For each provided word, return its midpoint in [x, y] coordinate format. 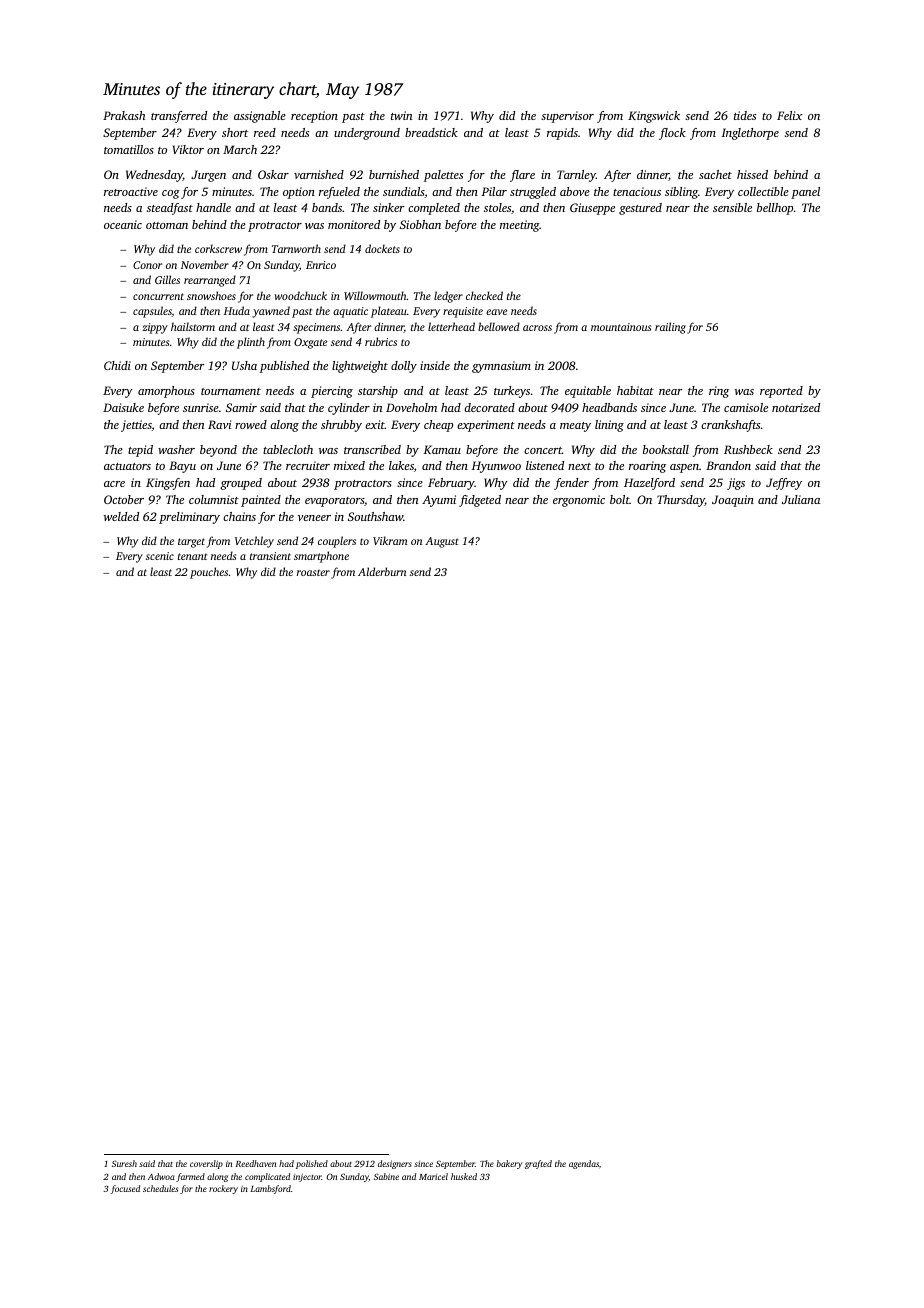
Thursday [681, 501]
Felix [790, 115]
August [442, 542]
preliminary [189, 518]
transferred [179, 117]
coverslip [206, 1164]
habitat [635, 390]
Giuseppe [592, 209]
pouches [209, 573]
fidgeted [480, 501]
